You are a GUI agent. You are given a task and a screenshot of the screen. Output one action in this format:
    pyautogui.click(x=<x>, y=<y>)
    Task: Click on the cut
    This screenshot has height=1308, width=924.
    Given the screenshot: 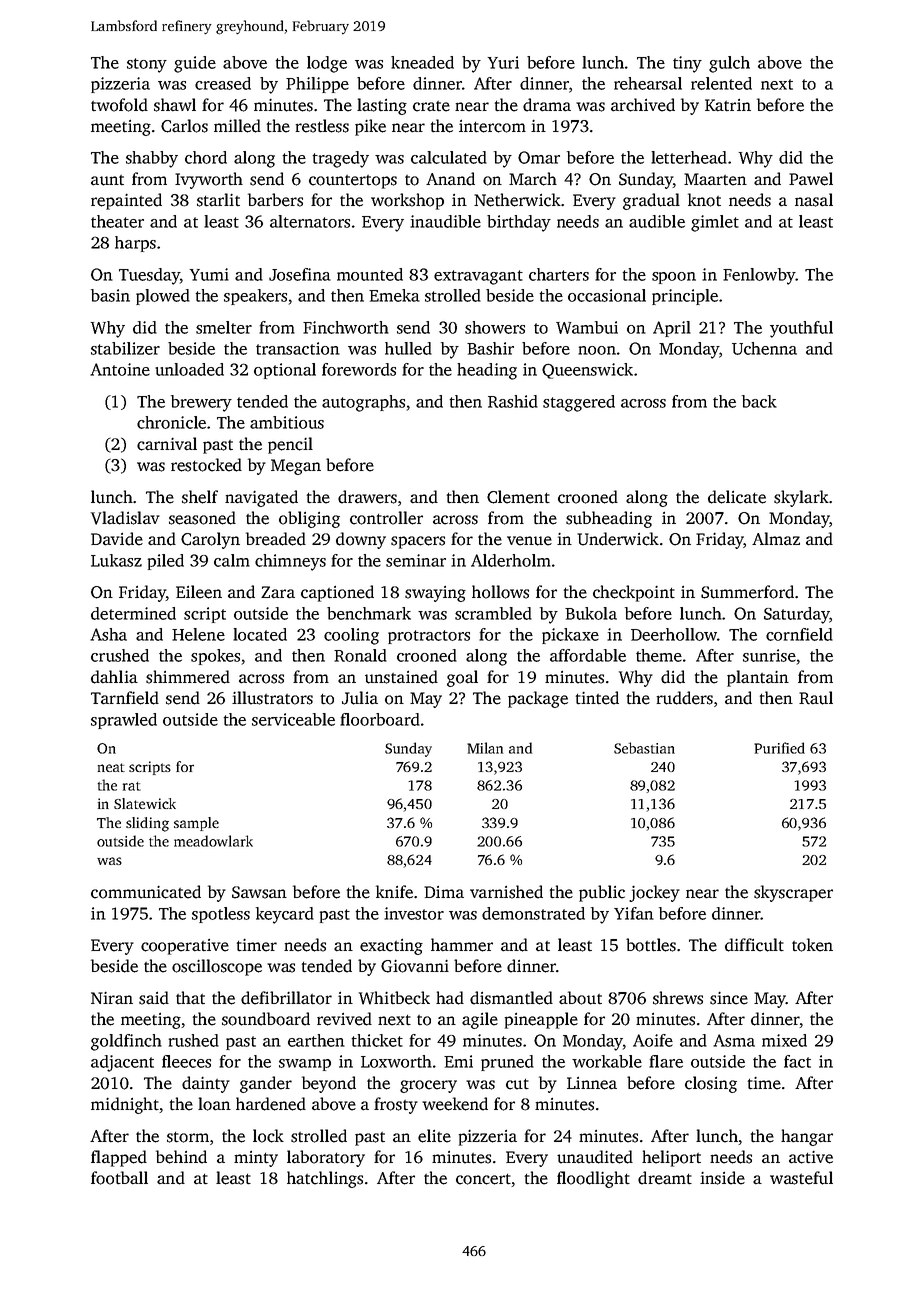 What is the action you would take?
    pyautogui.click(x=517, y=1084)
